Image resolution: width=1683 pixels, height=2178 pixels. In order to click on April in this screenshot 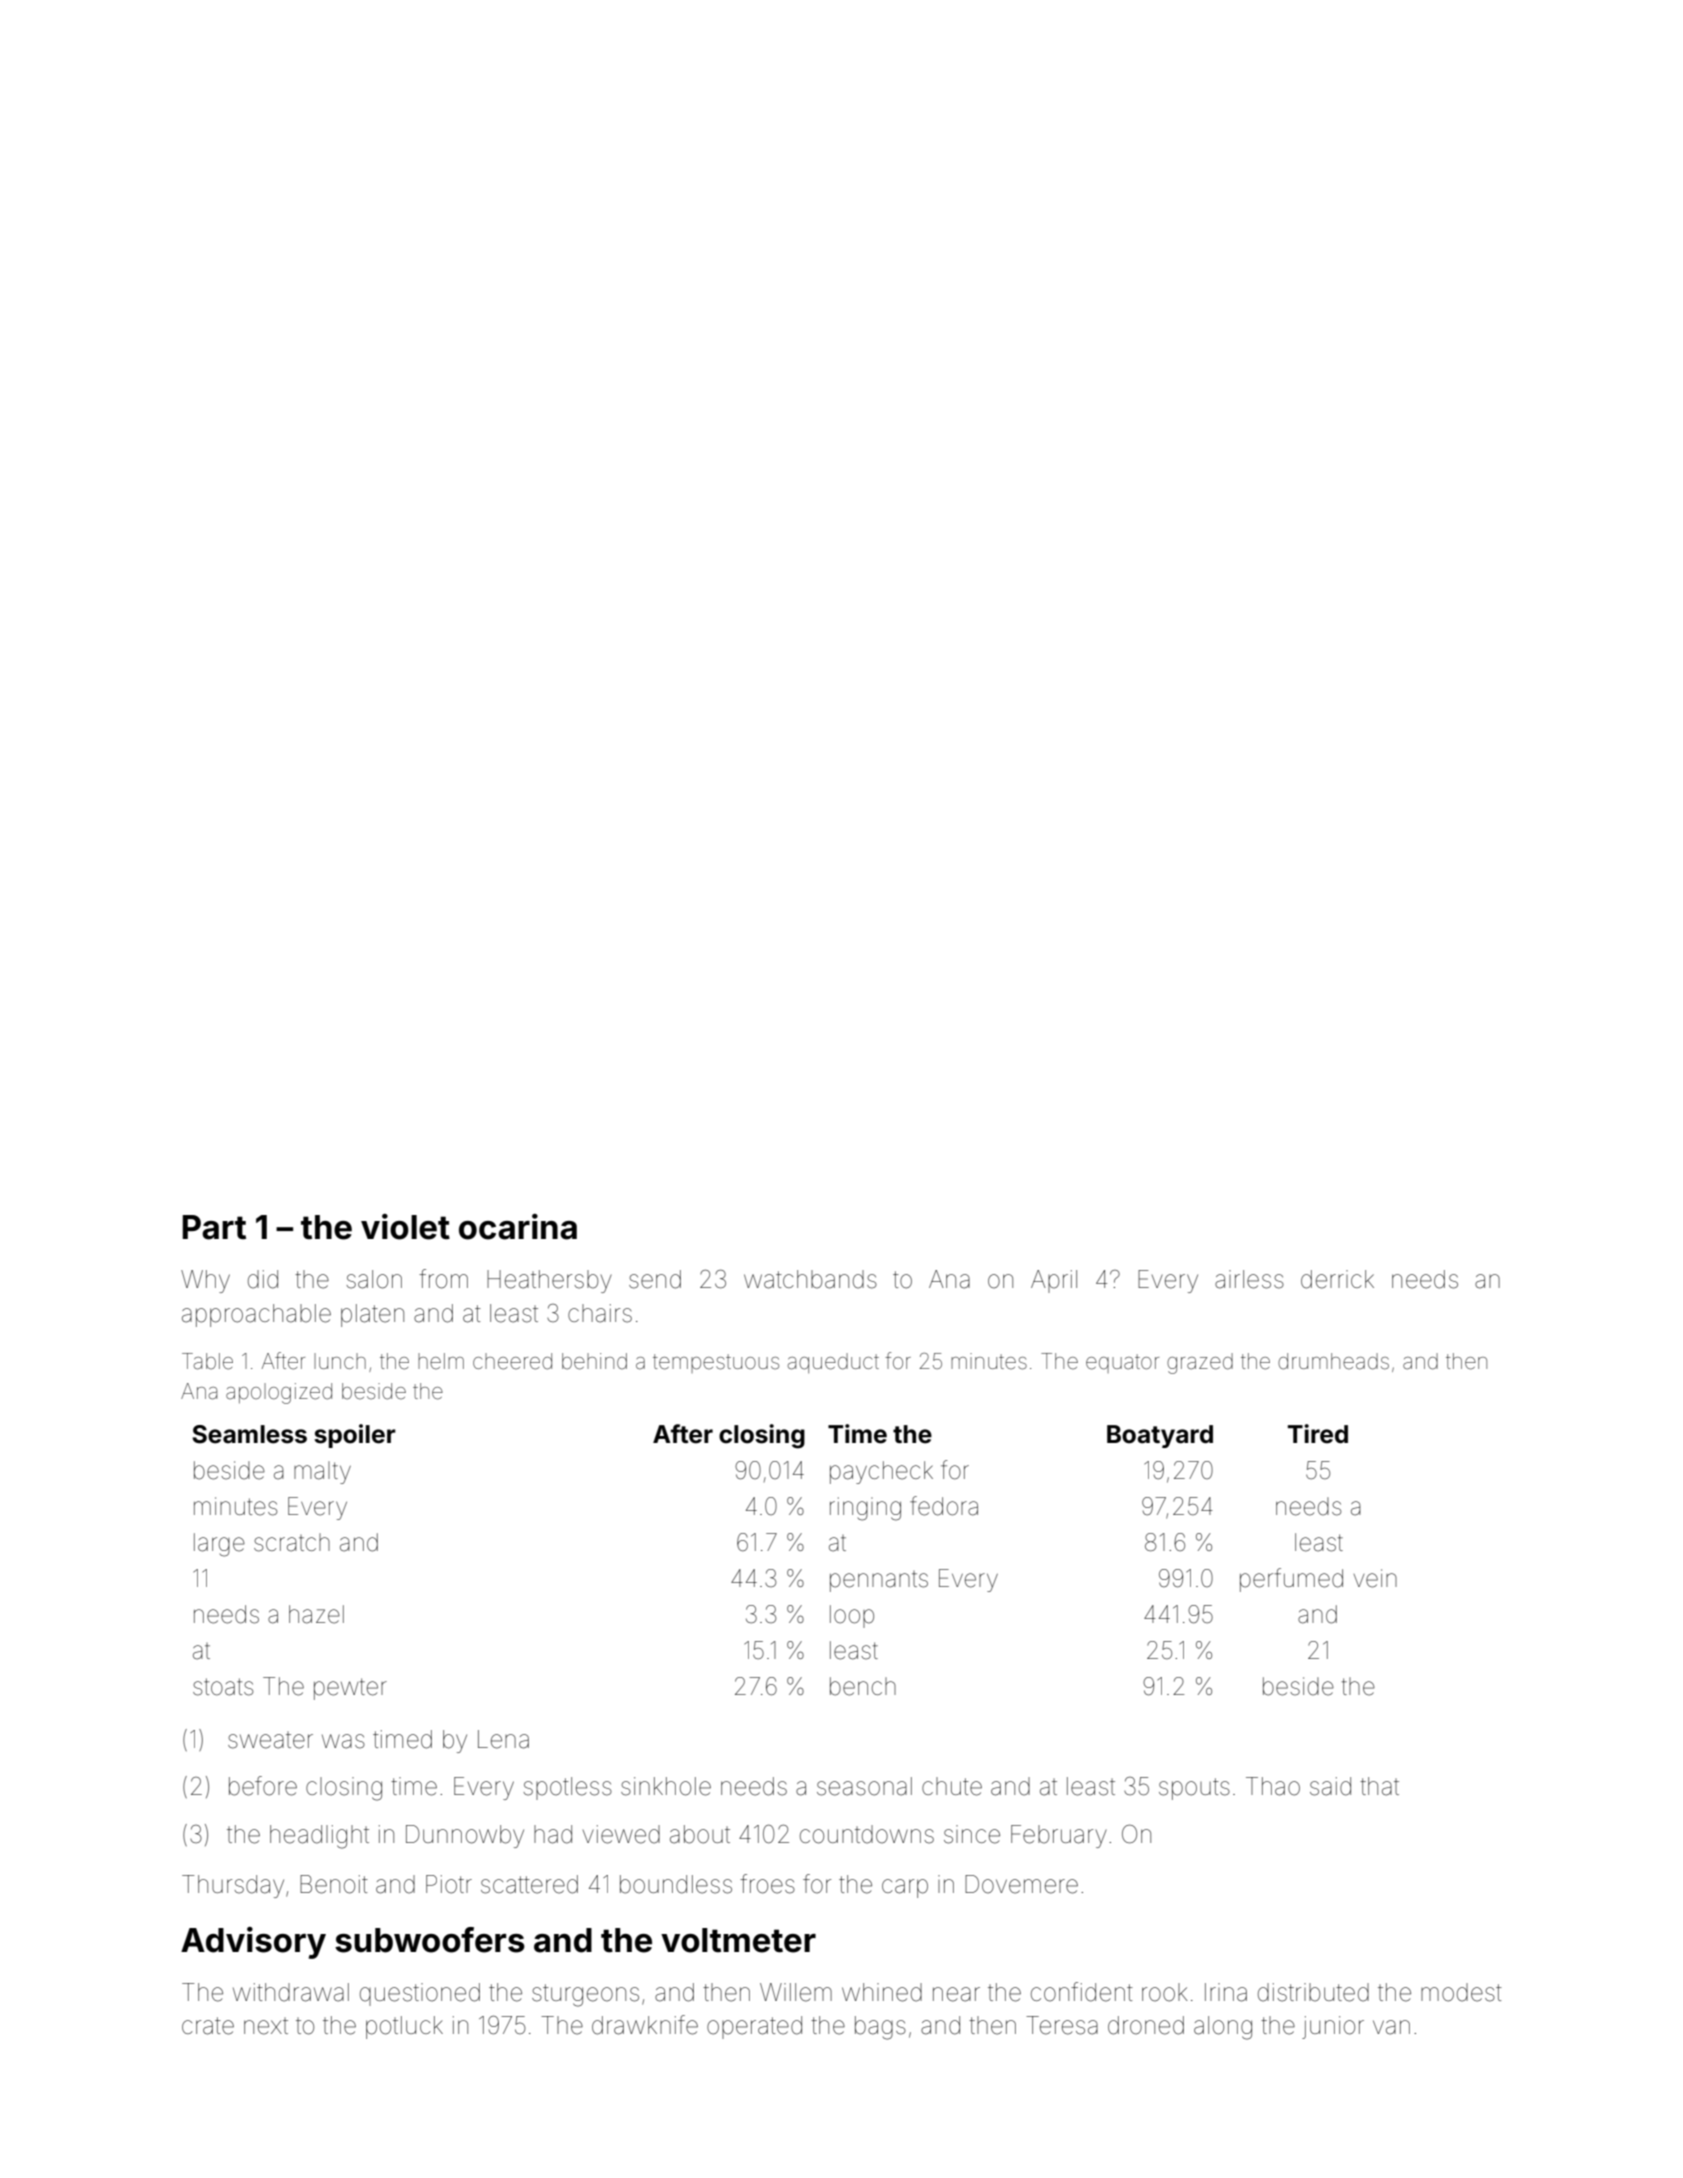, I will do `click(1054, 1281)`.
